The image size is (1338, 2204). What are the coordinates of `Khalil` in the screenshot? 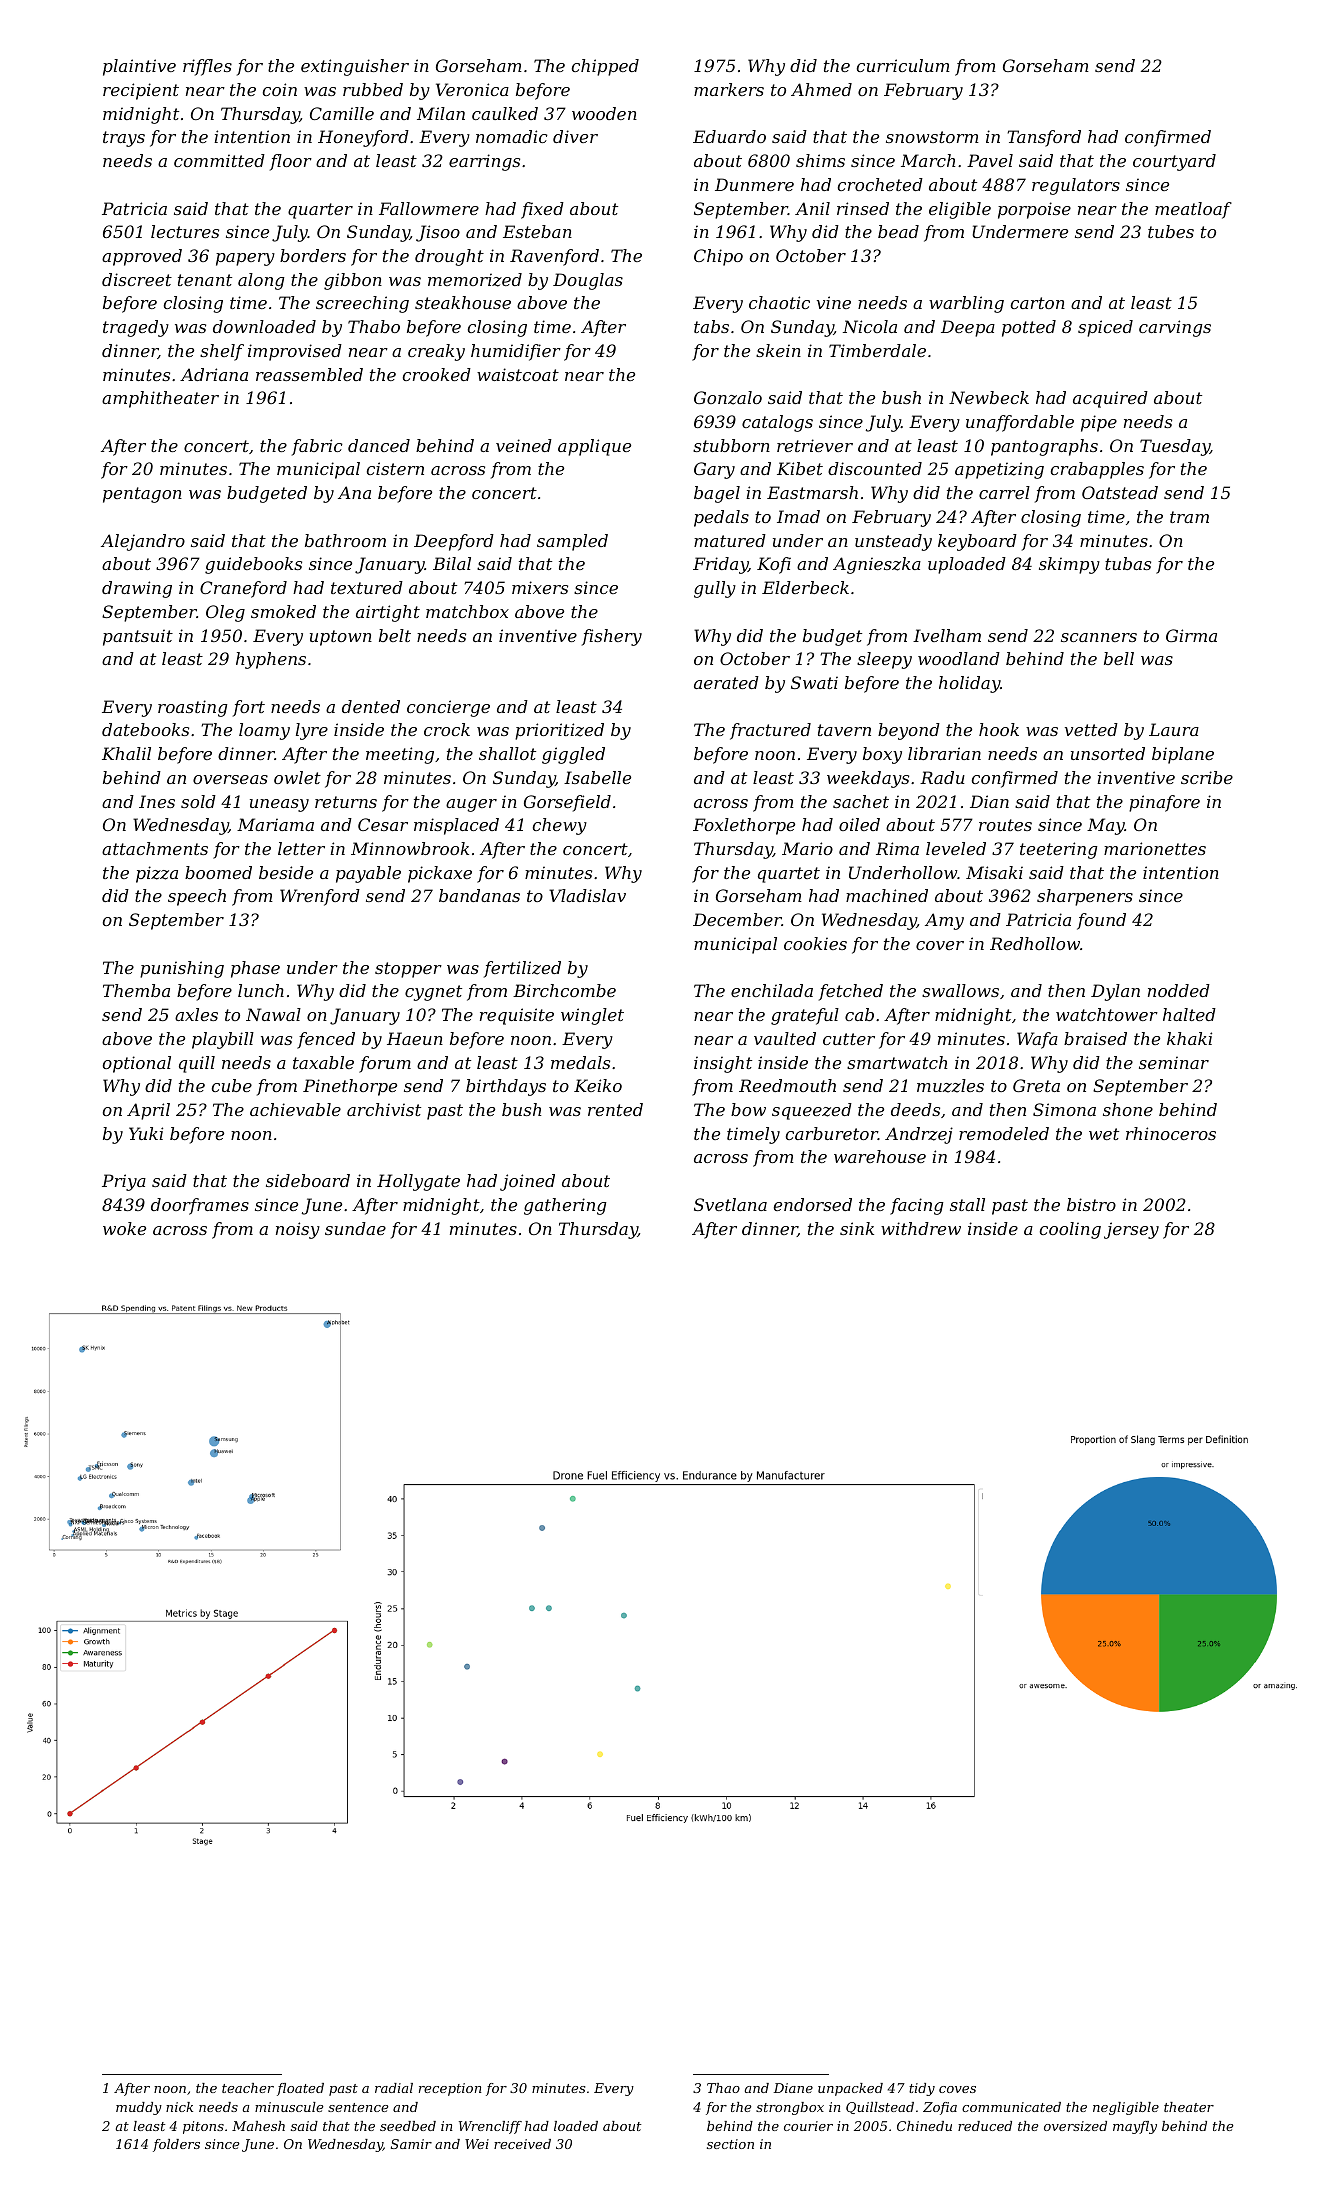 It's located at (126, 753).
